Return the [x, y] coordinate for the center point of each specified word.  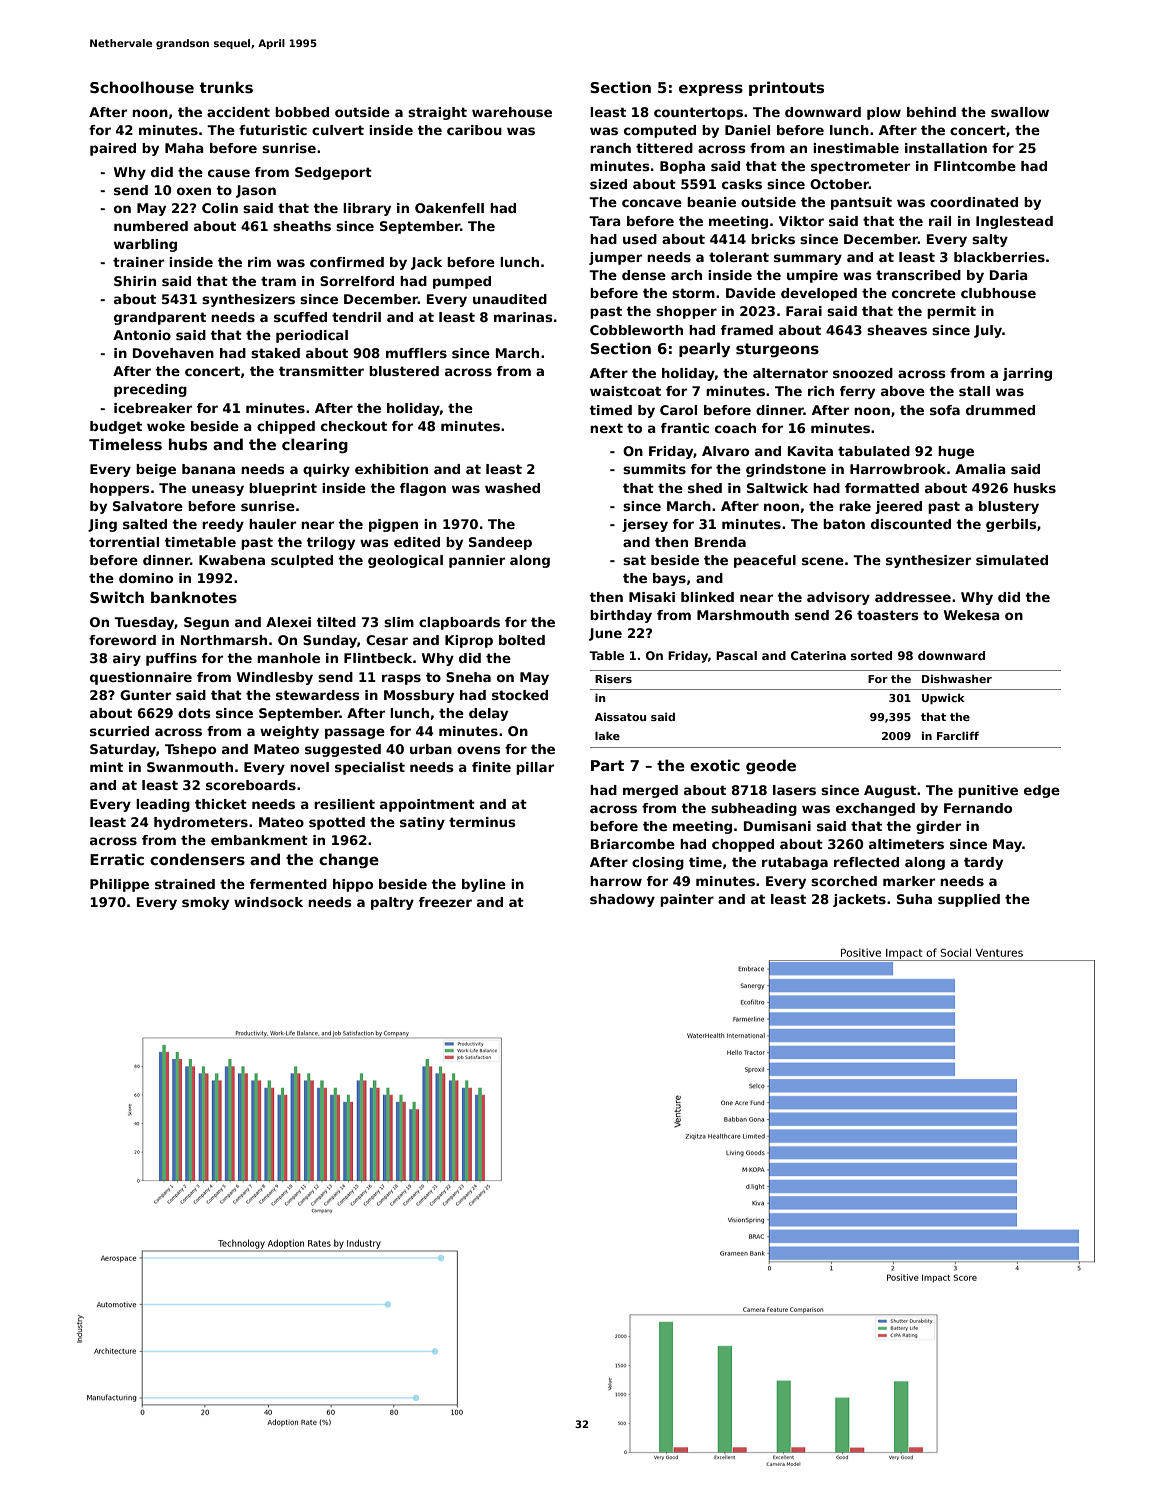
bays [669, 579]
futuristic [273, 130]
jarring [1027, 374]
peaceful [765, 561]
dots [194, 713]
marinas [523, 317]
